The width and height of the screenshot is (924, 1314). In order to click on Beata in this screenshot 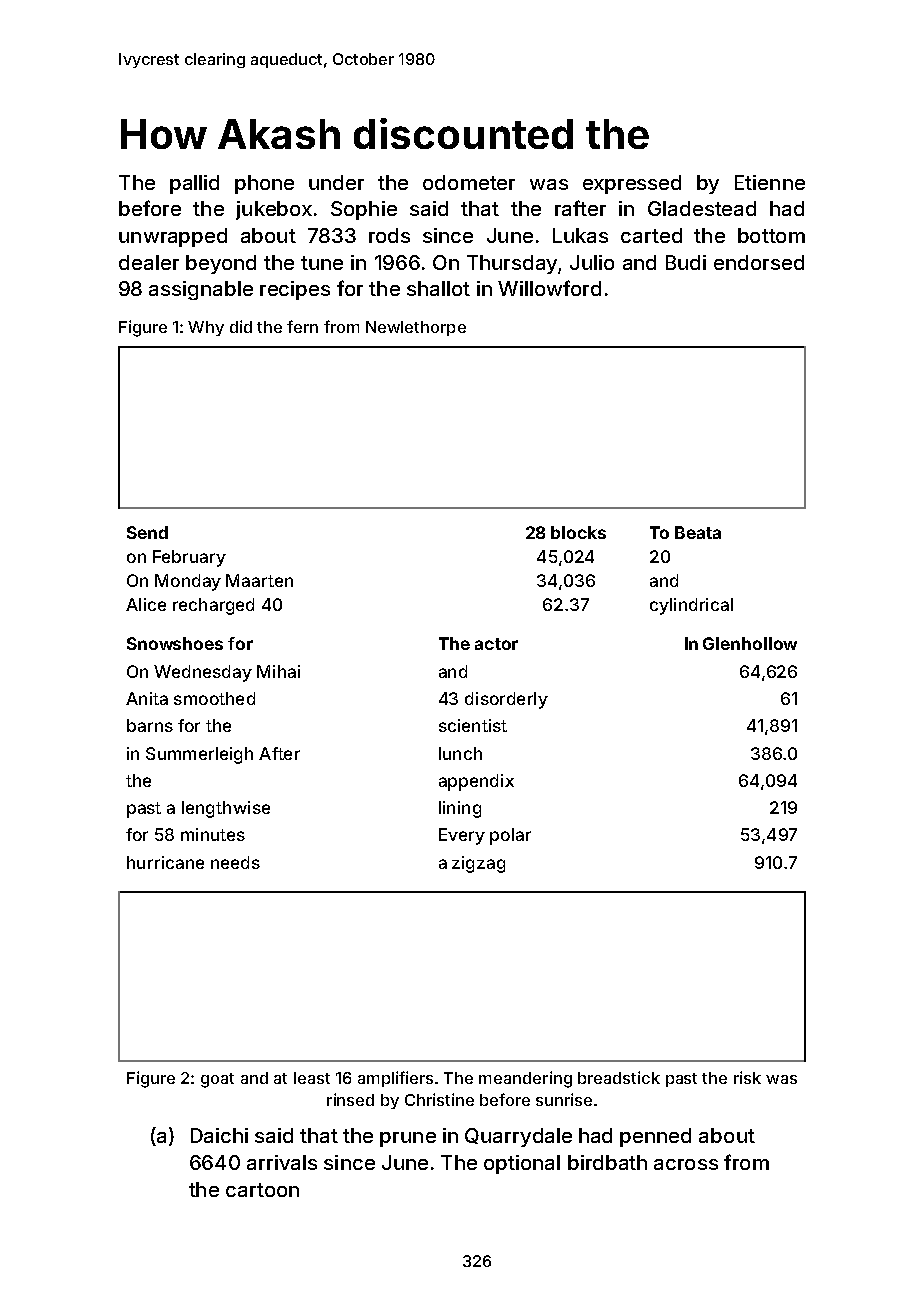, I will do `click(698, 532)`.
